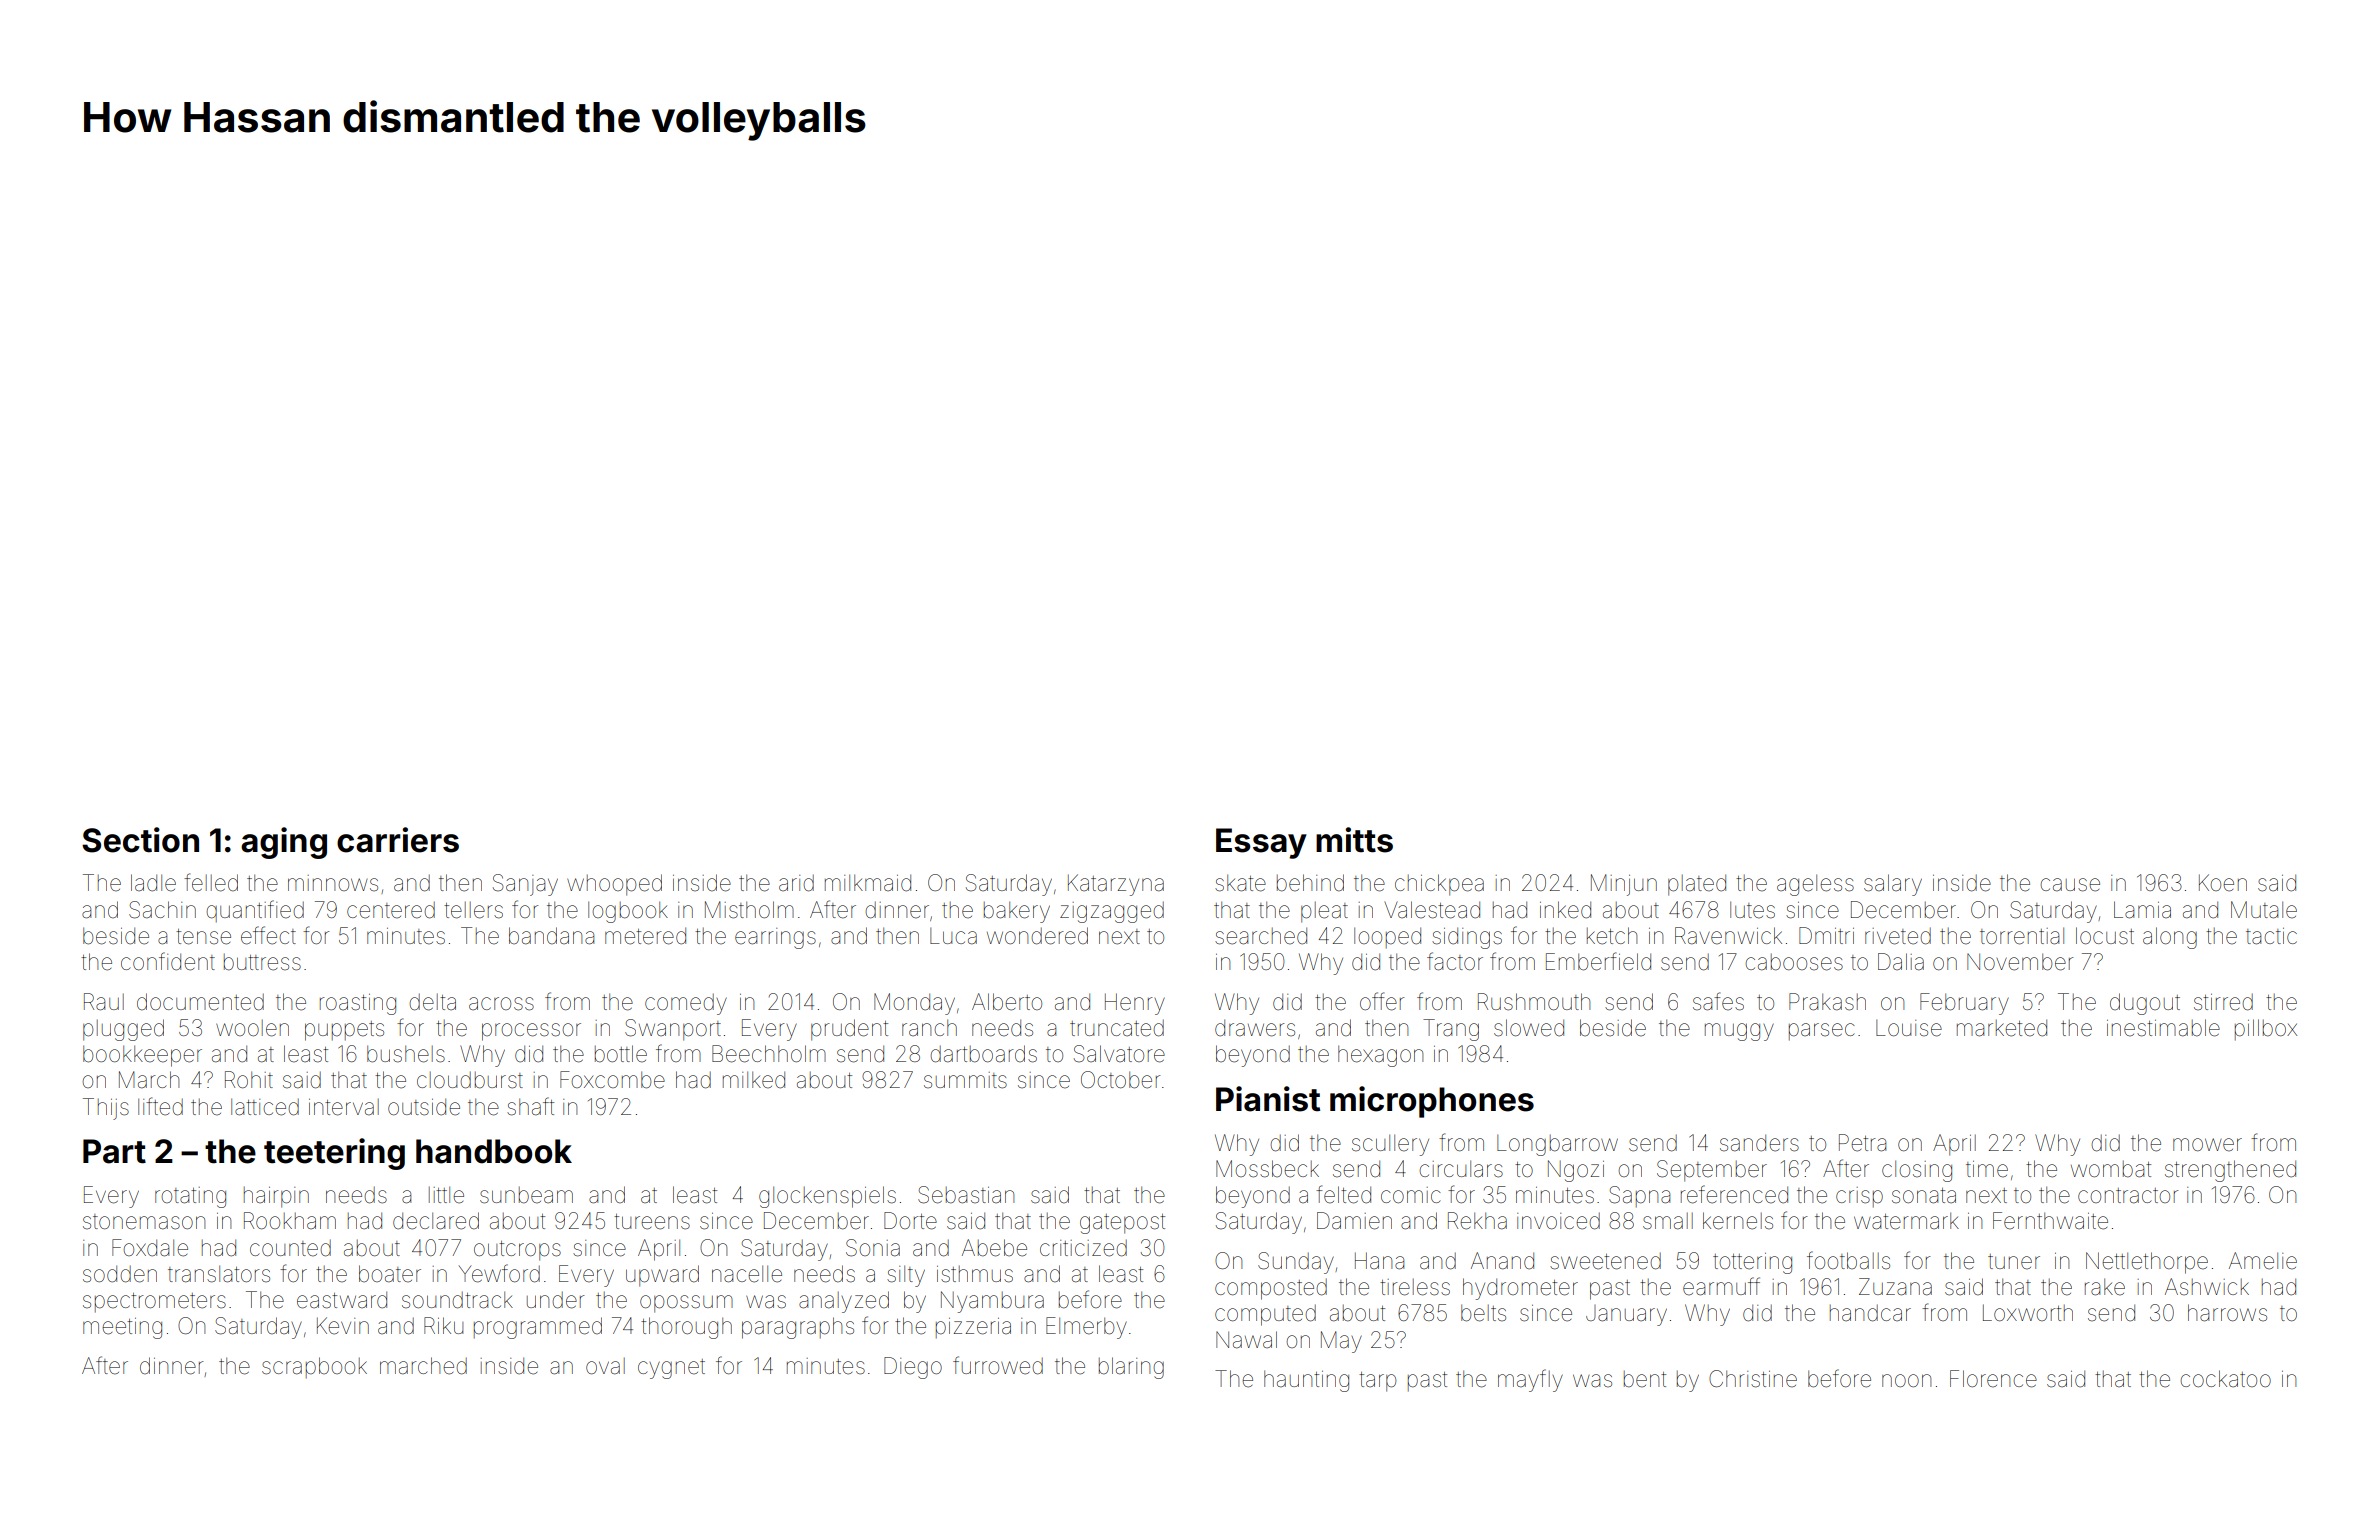 Image resolution: width=2380 pixels, height=1540 pixels. What do you see at coordinates (2163, 1028) in the document?
I see `inestimable` at bounding box center [2163, 1028].
